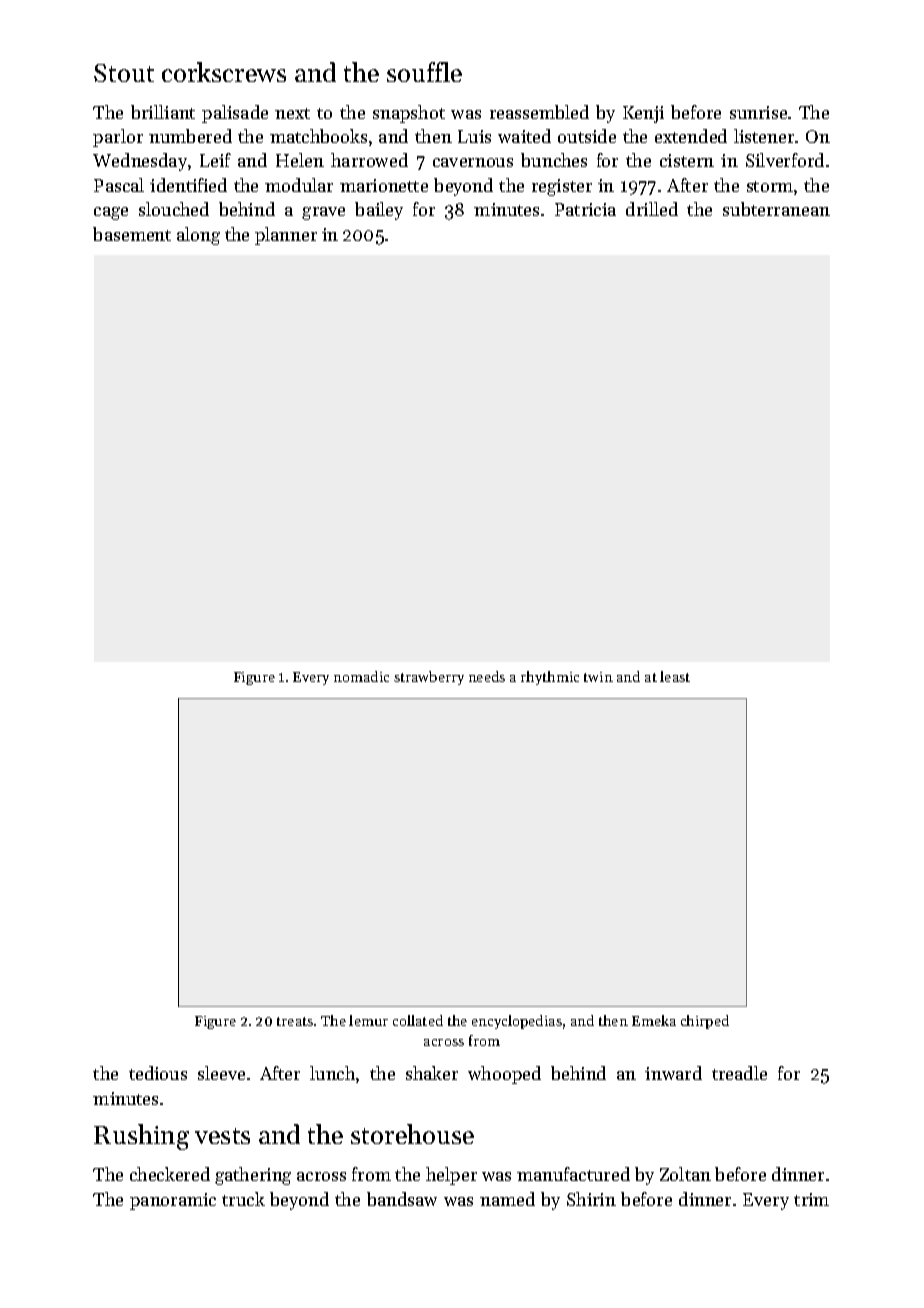 This screenshot has width=924, height=1308. What do you see at coordinates (429, 678) in the screenshot?
I see `strawberry` at bounding box center [429, 678].
